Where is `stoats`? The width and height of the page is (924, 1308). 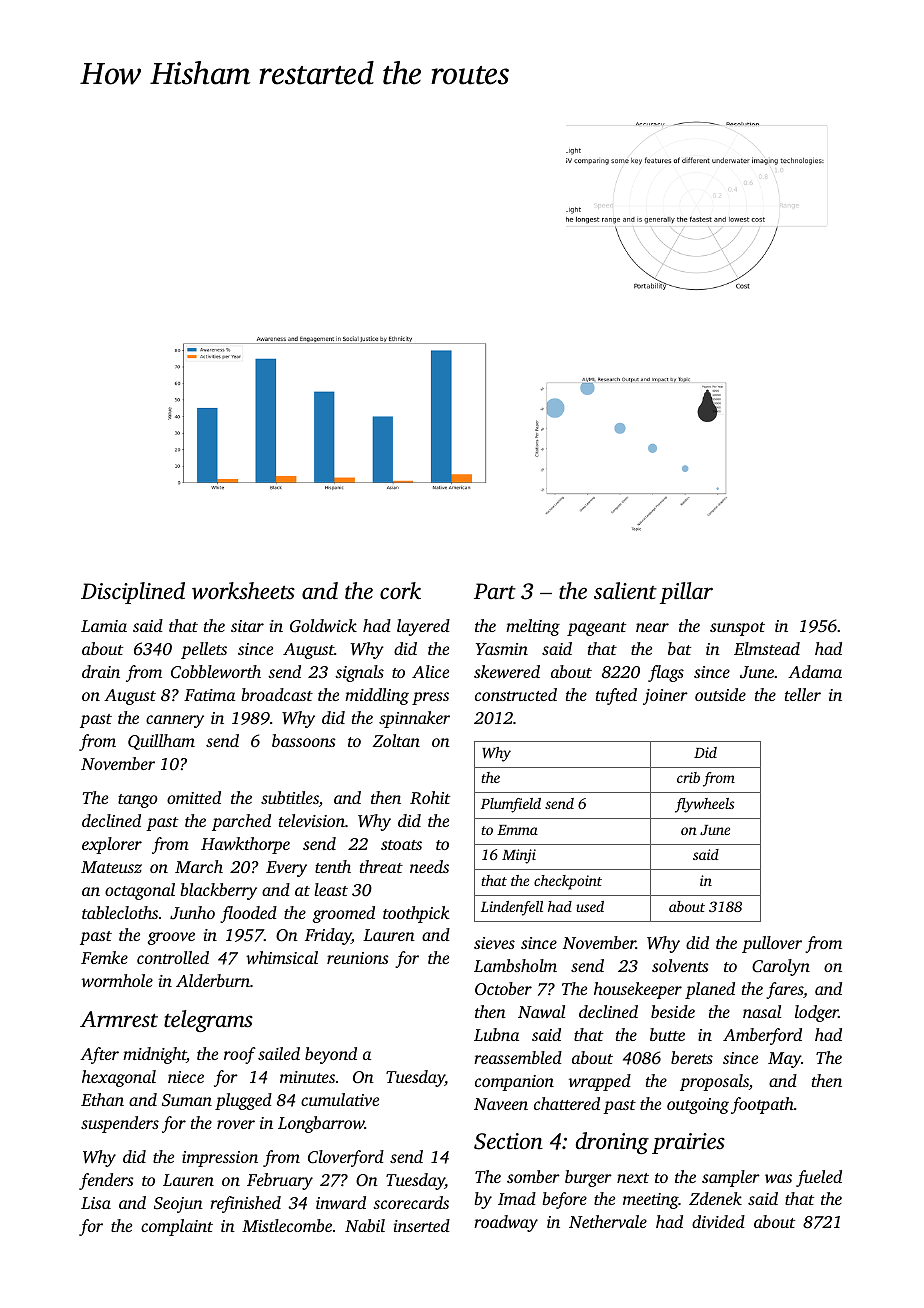 stoats is located at coordinates (401, 845).
